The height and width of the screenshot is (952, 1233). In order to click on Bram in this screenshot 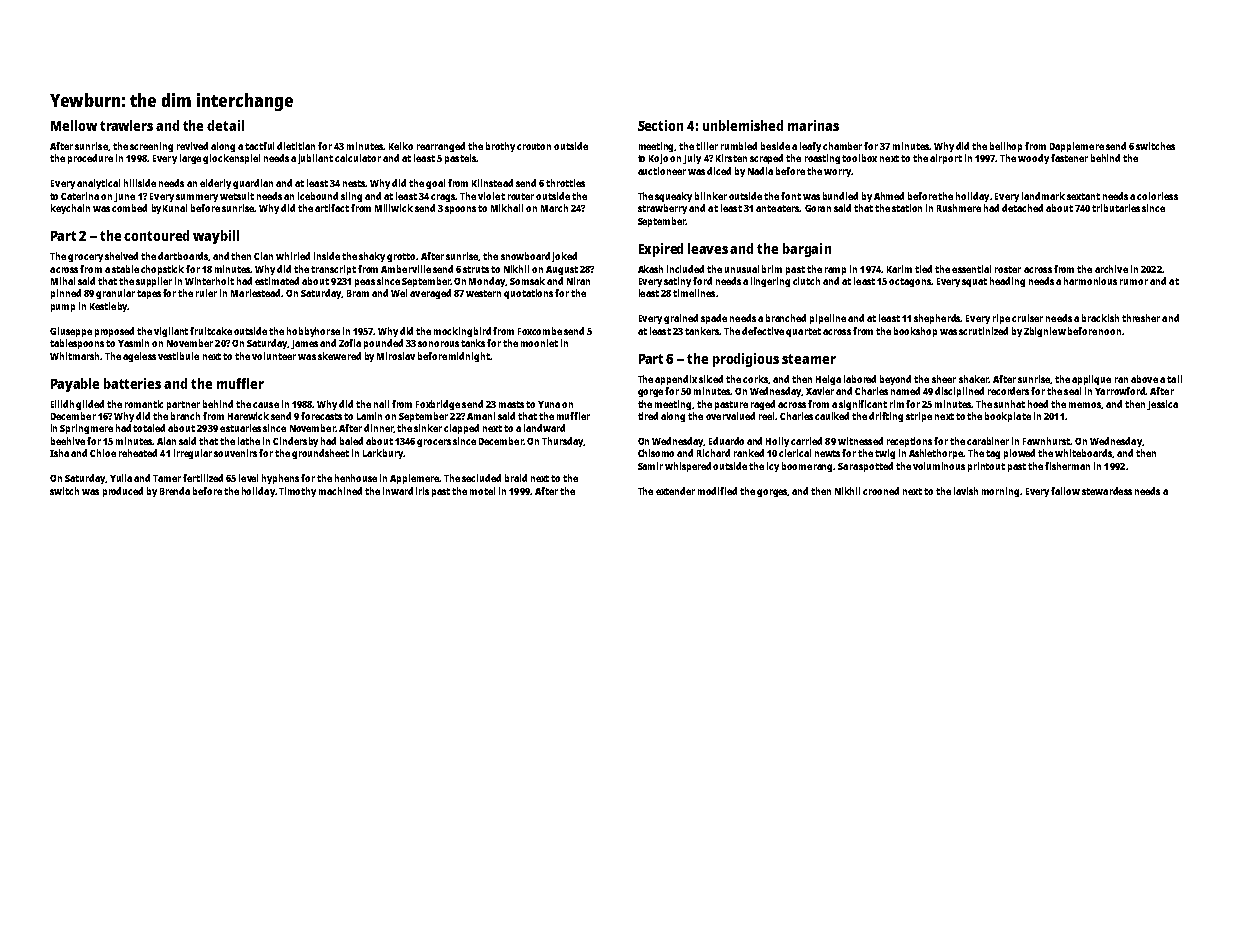, I will do `click(358, 293)`.
